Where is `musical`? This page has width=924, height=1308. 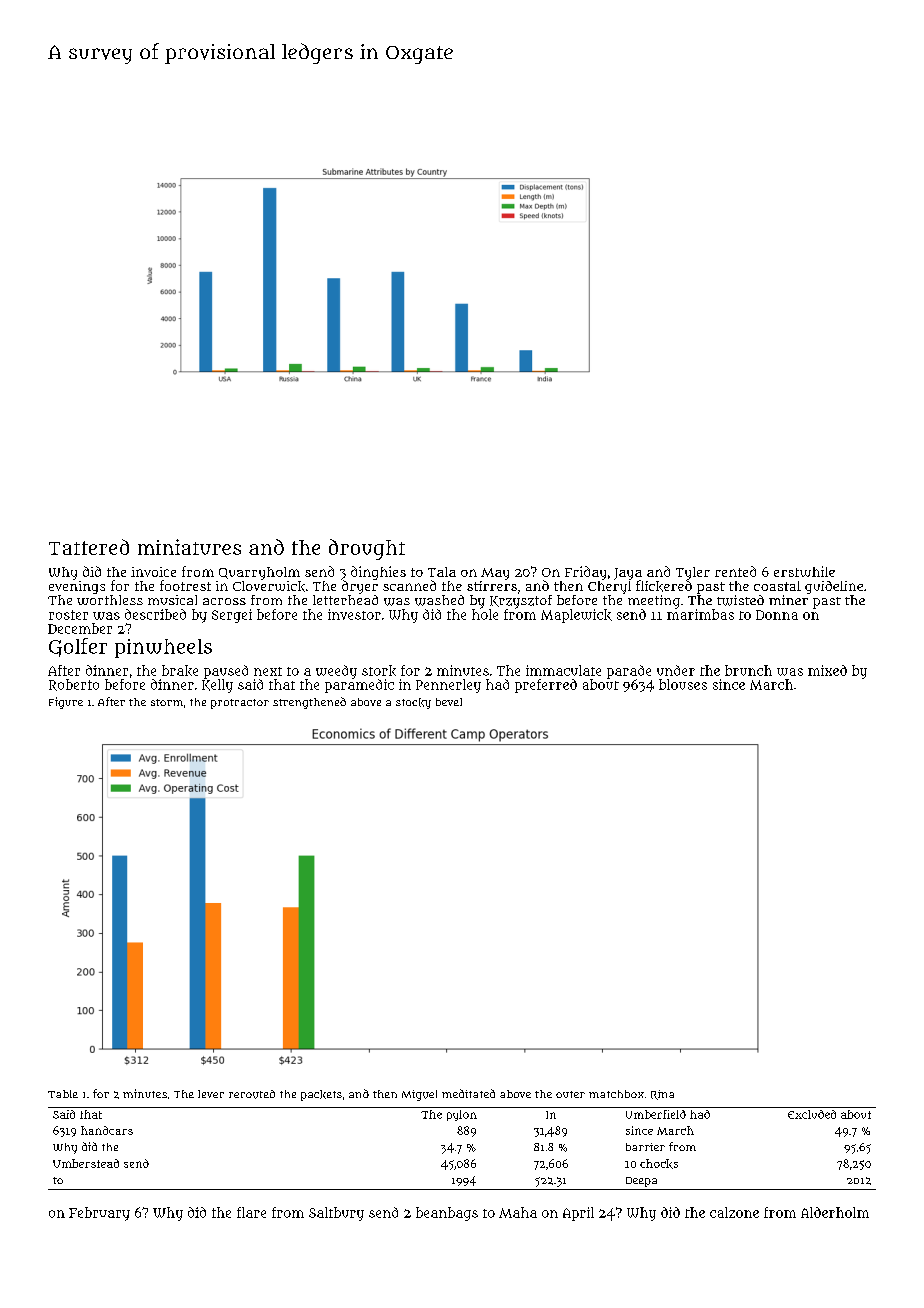 musical is located at coordinates (172, 600).
